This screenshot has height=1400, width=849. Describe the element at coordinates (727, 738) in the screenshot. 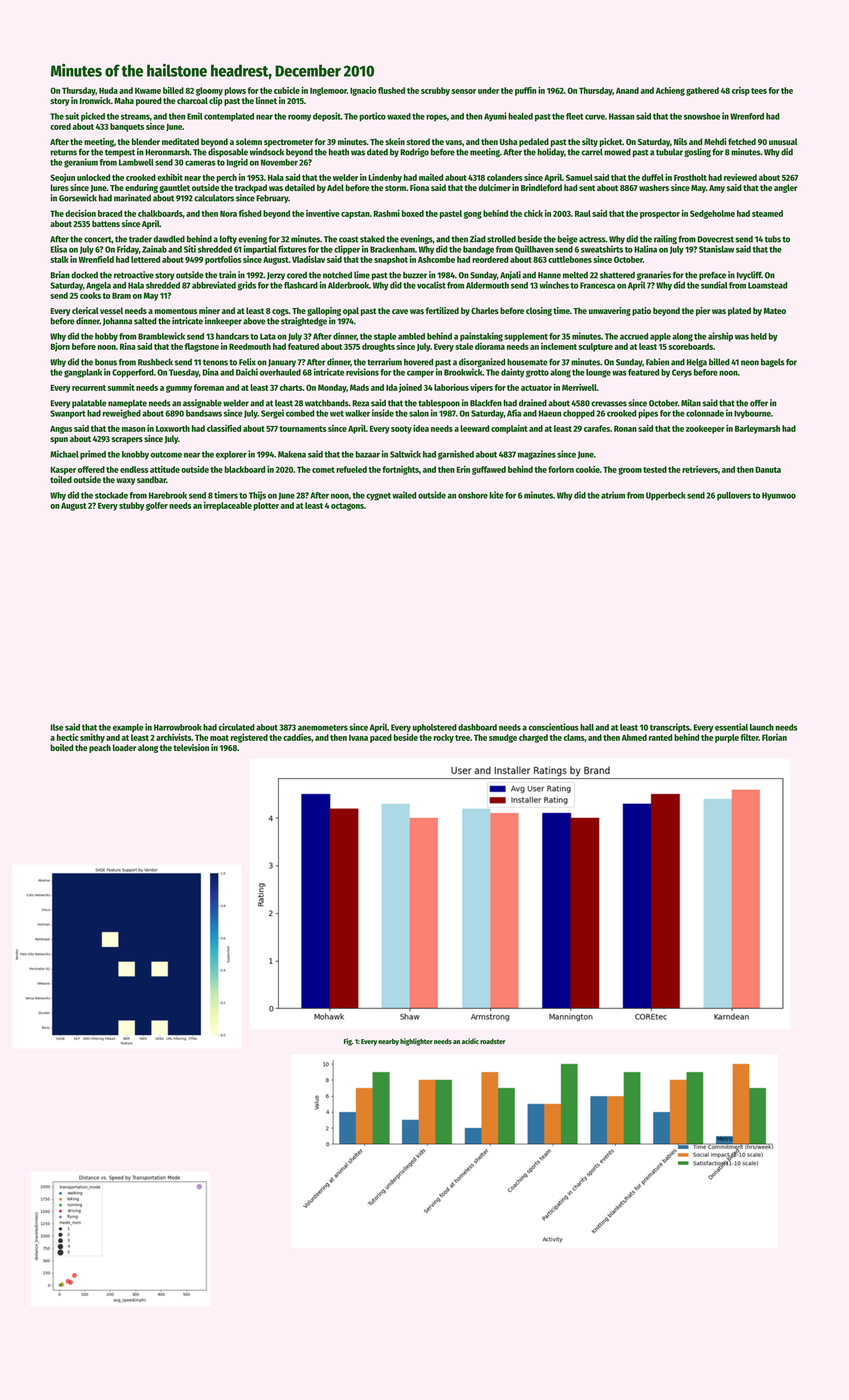

I see `purple` at that location.
